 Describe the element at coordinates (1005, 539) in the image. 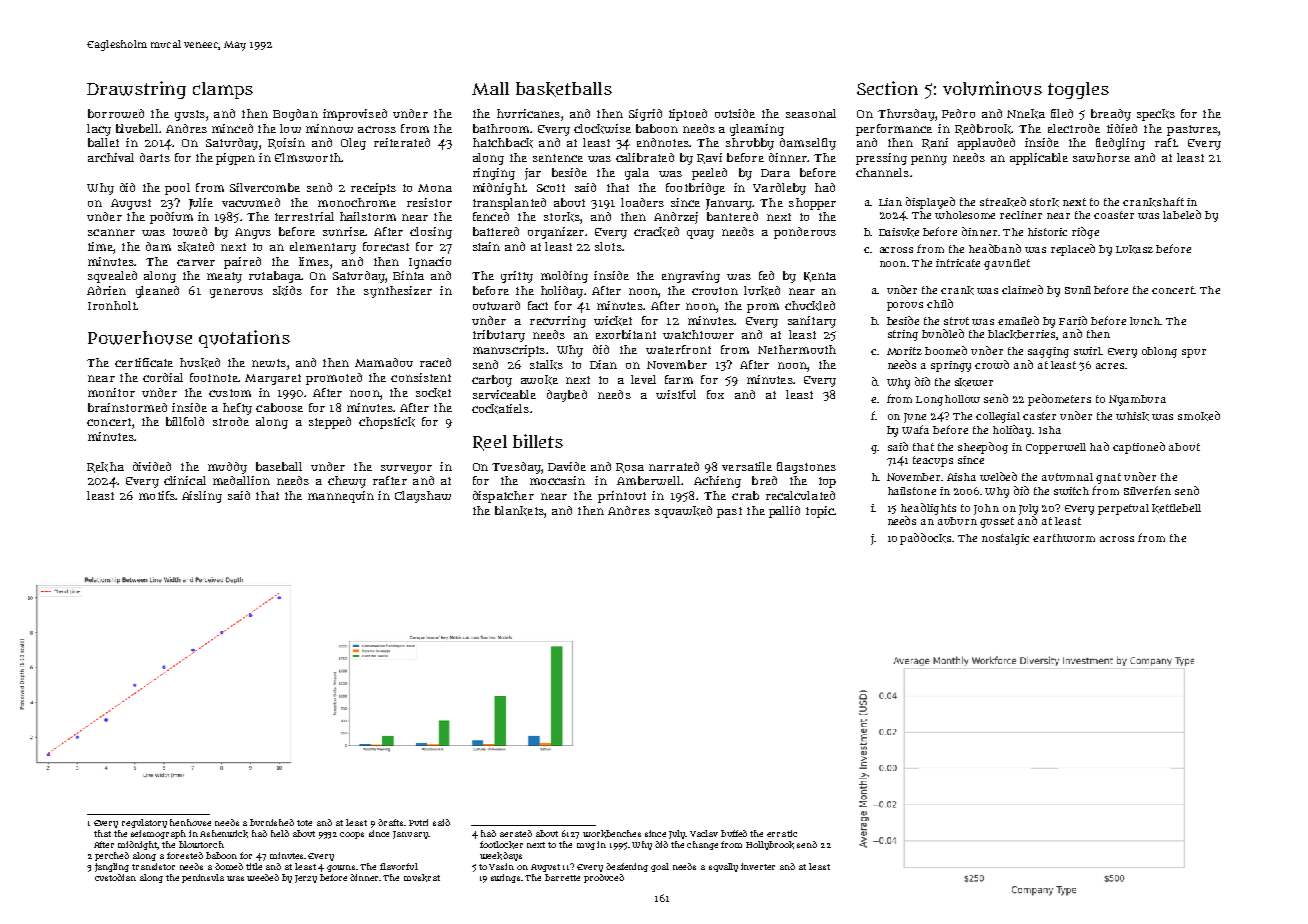

I see `nostalgic` at that location.
